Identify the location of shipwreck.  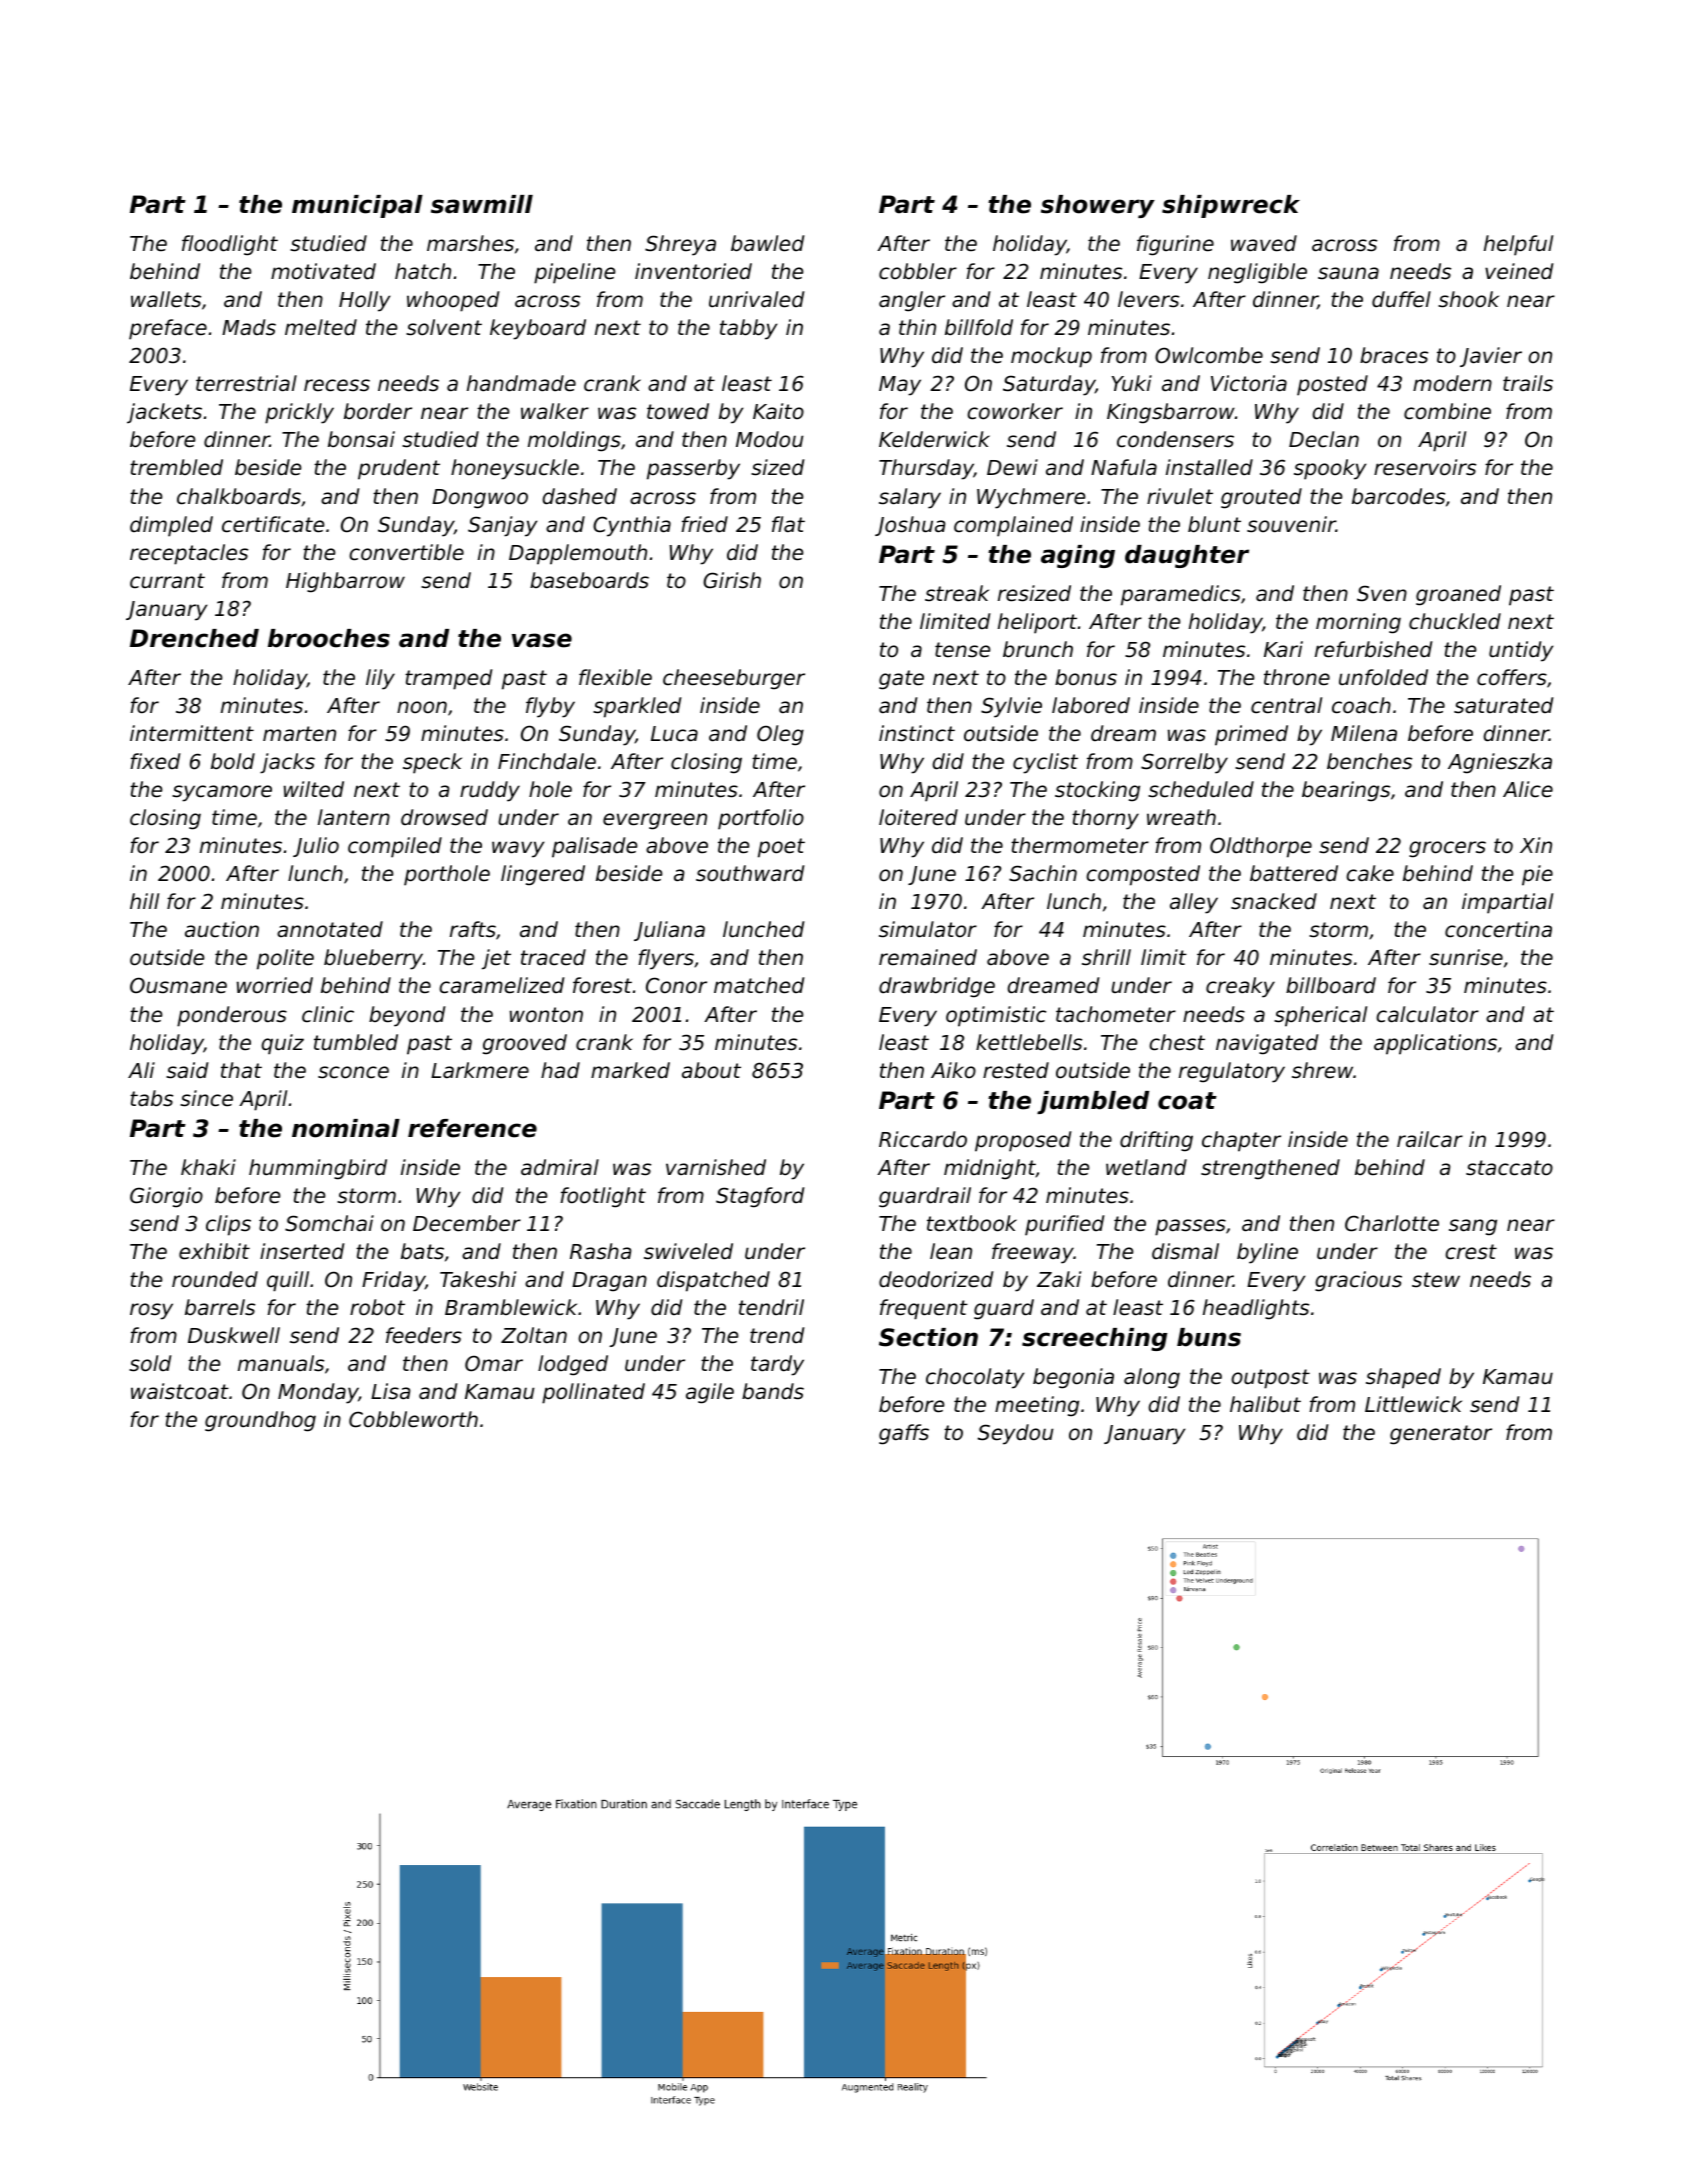
(1231, 206).
